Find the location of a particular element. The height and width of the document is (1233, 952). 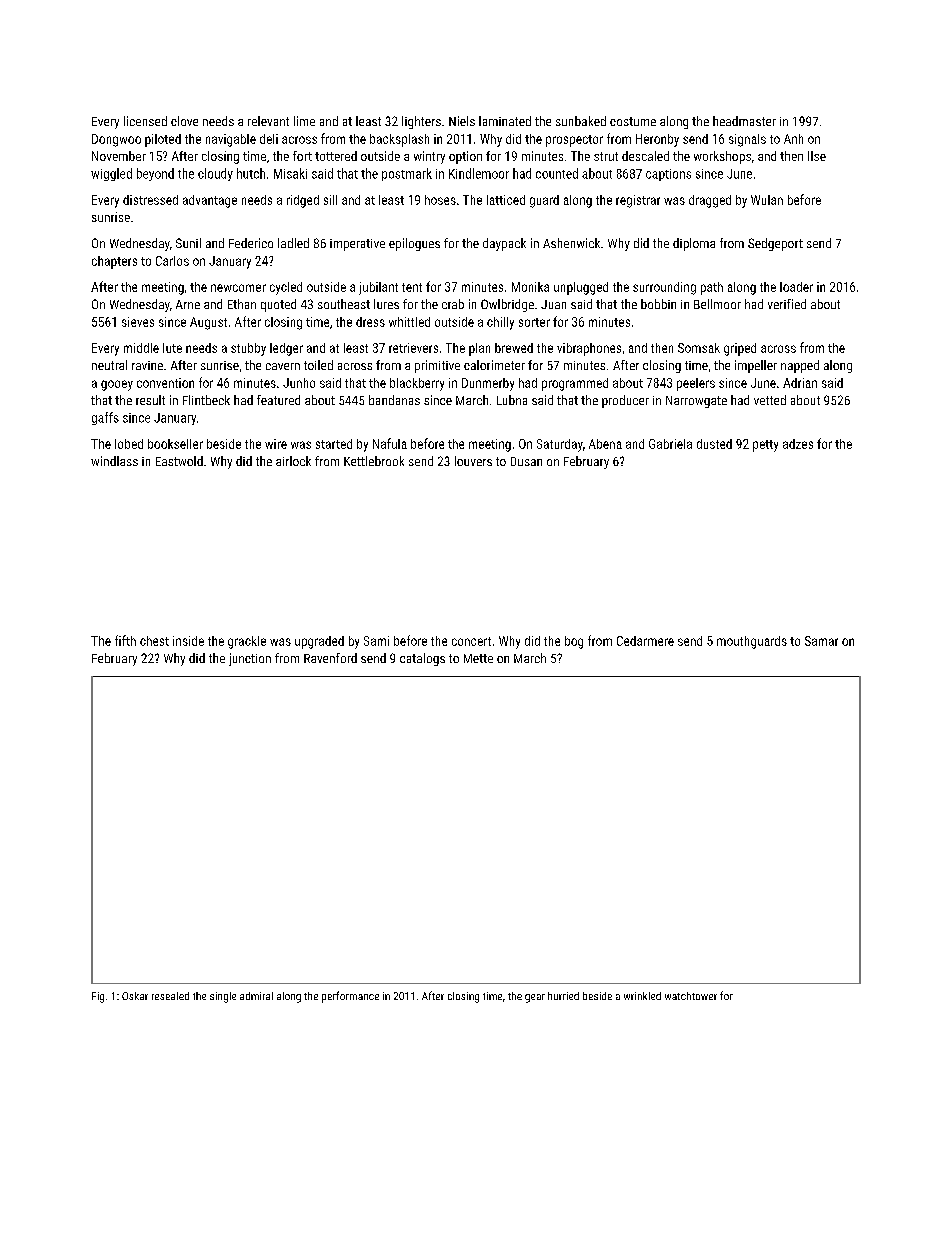

catalogs is located at coordinates (422, 659).
